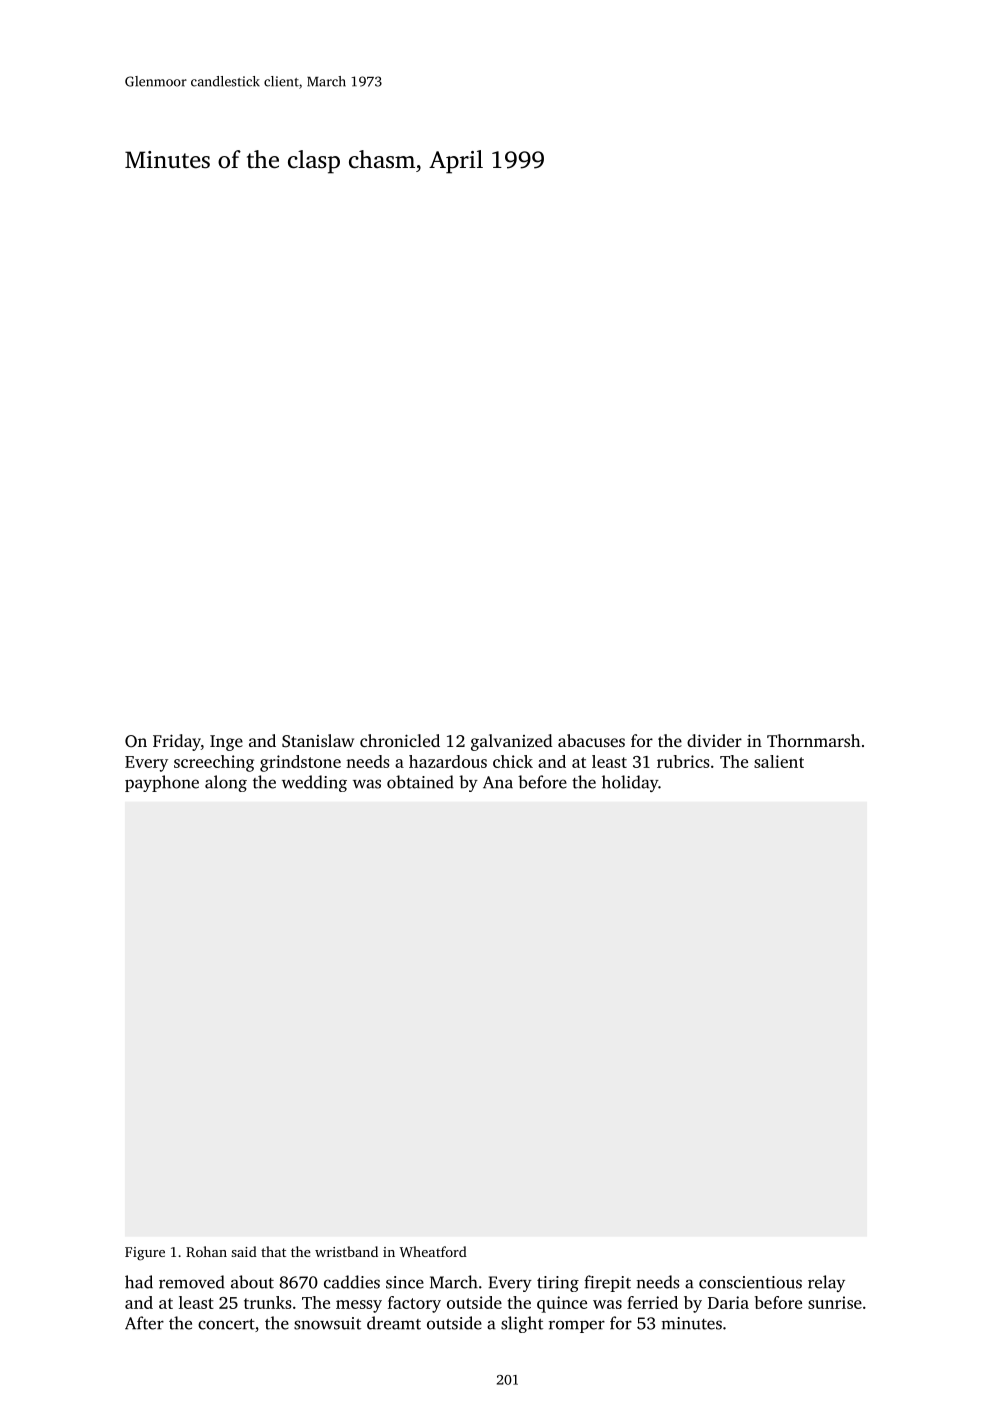 The height and width of the screenshot is (1410, 992). What do you see at coordinates (139, 1282) in the screenshot?
I see `had` at bounding box center [139, 1282].
